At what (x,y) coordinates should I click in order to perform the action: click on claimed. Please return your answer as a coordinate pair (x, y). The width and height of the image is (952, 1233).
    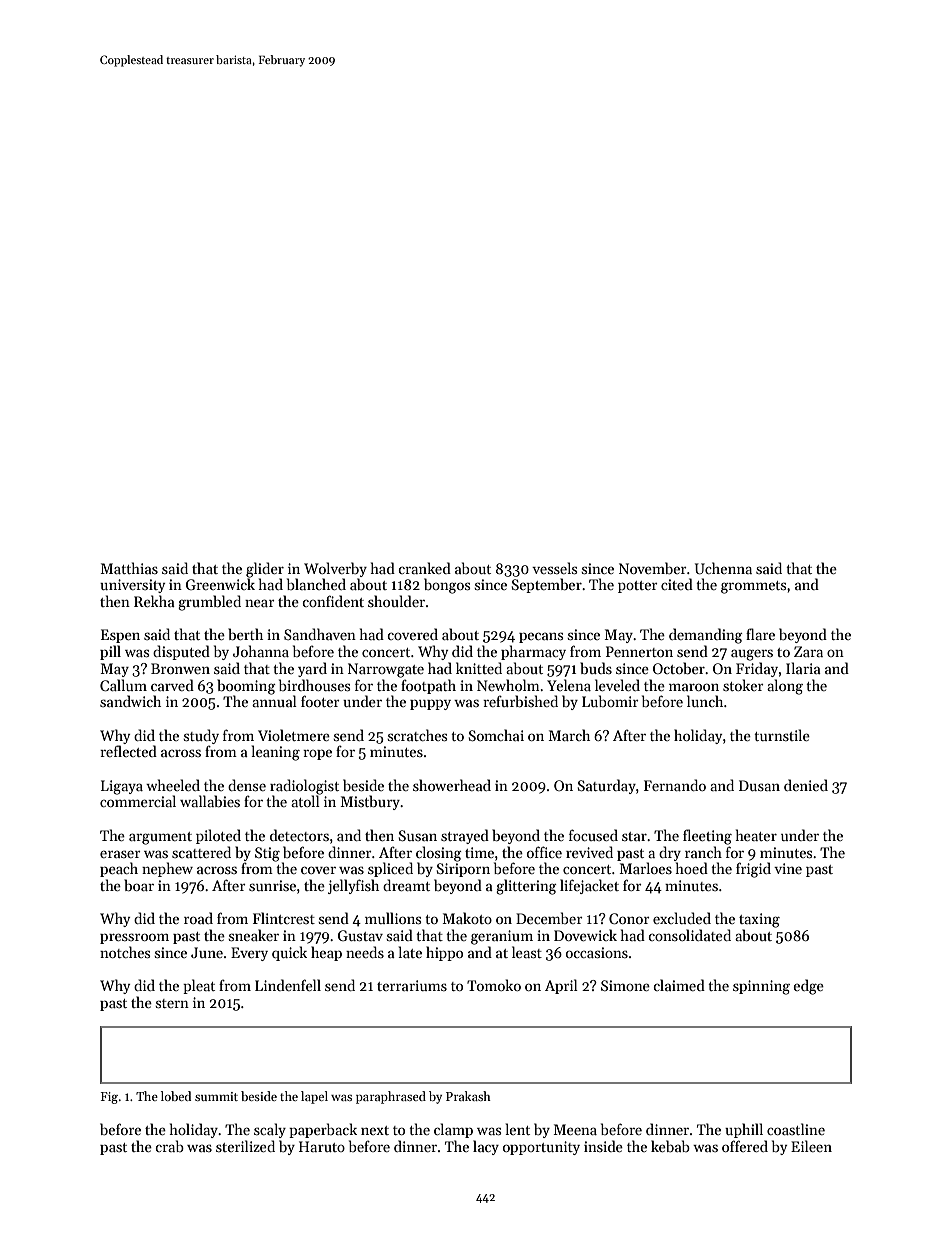
    Looking at the image, I should click on (679, 985).
